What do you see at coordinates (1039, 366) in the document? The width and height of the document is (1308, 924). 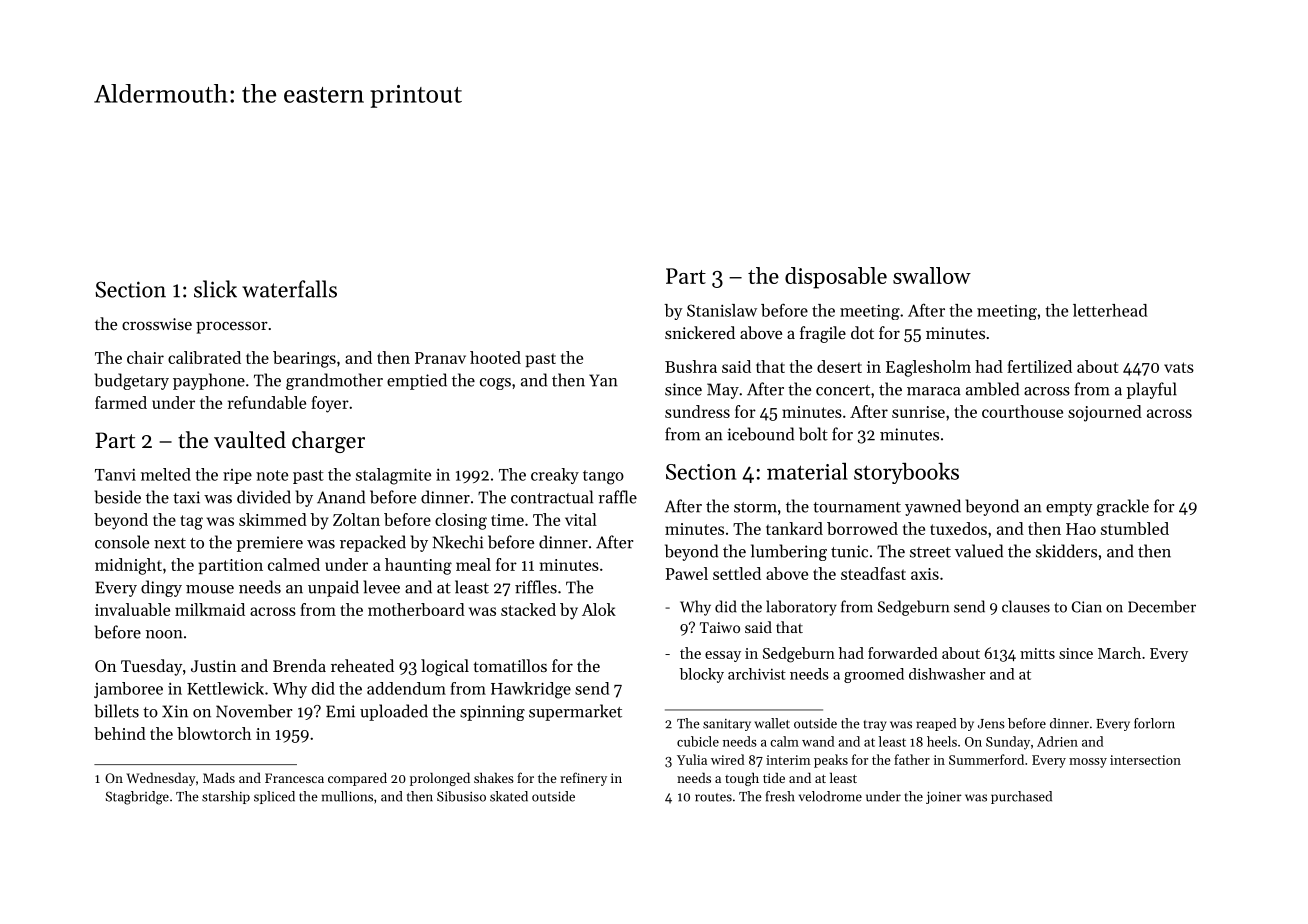 I see `fertilized` at bounding box center [1039, 366].
